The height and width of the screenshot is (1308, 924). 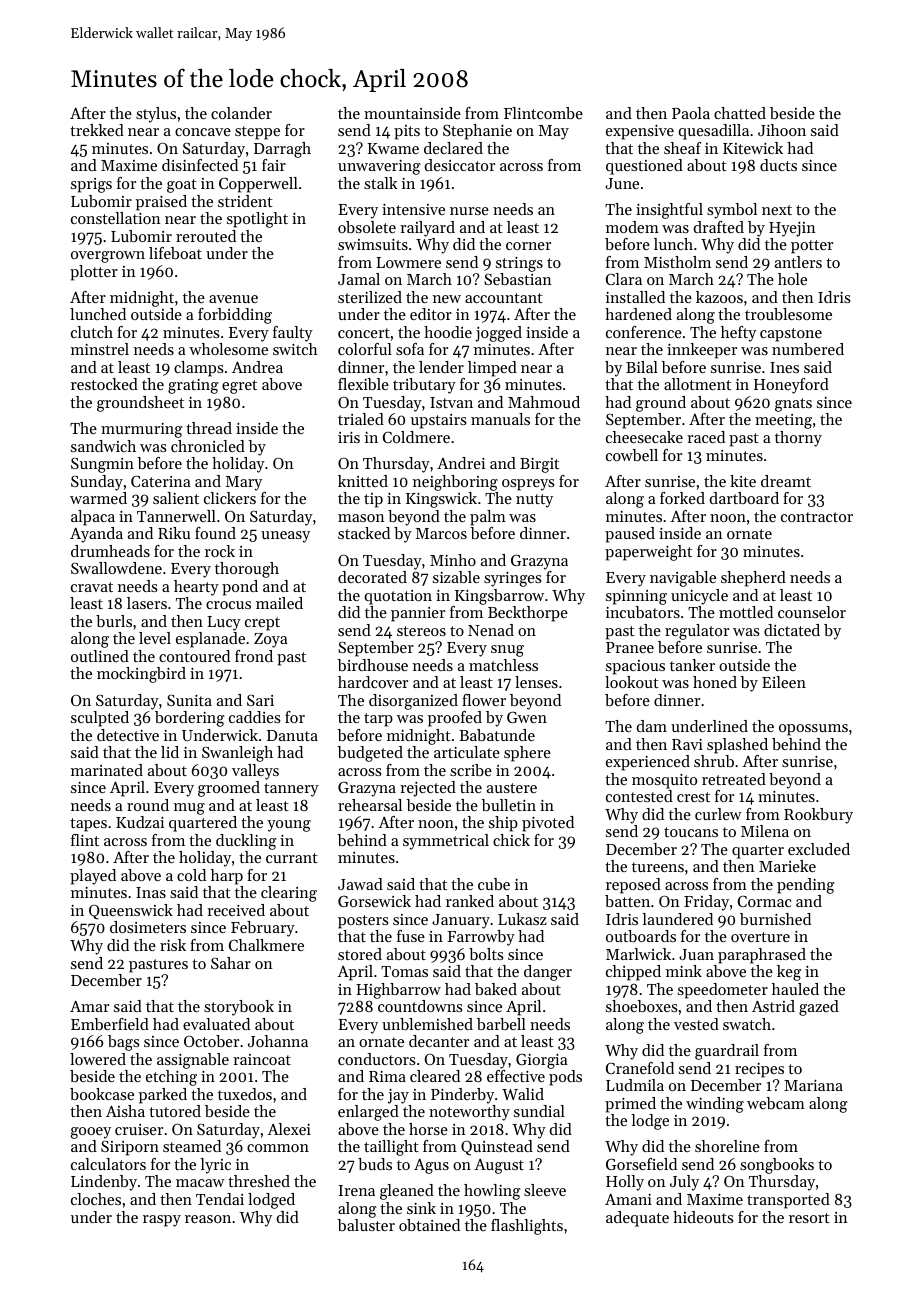 I want to click on intensive, so click(x=413, y=209).
